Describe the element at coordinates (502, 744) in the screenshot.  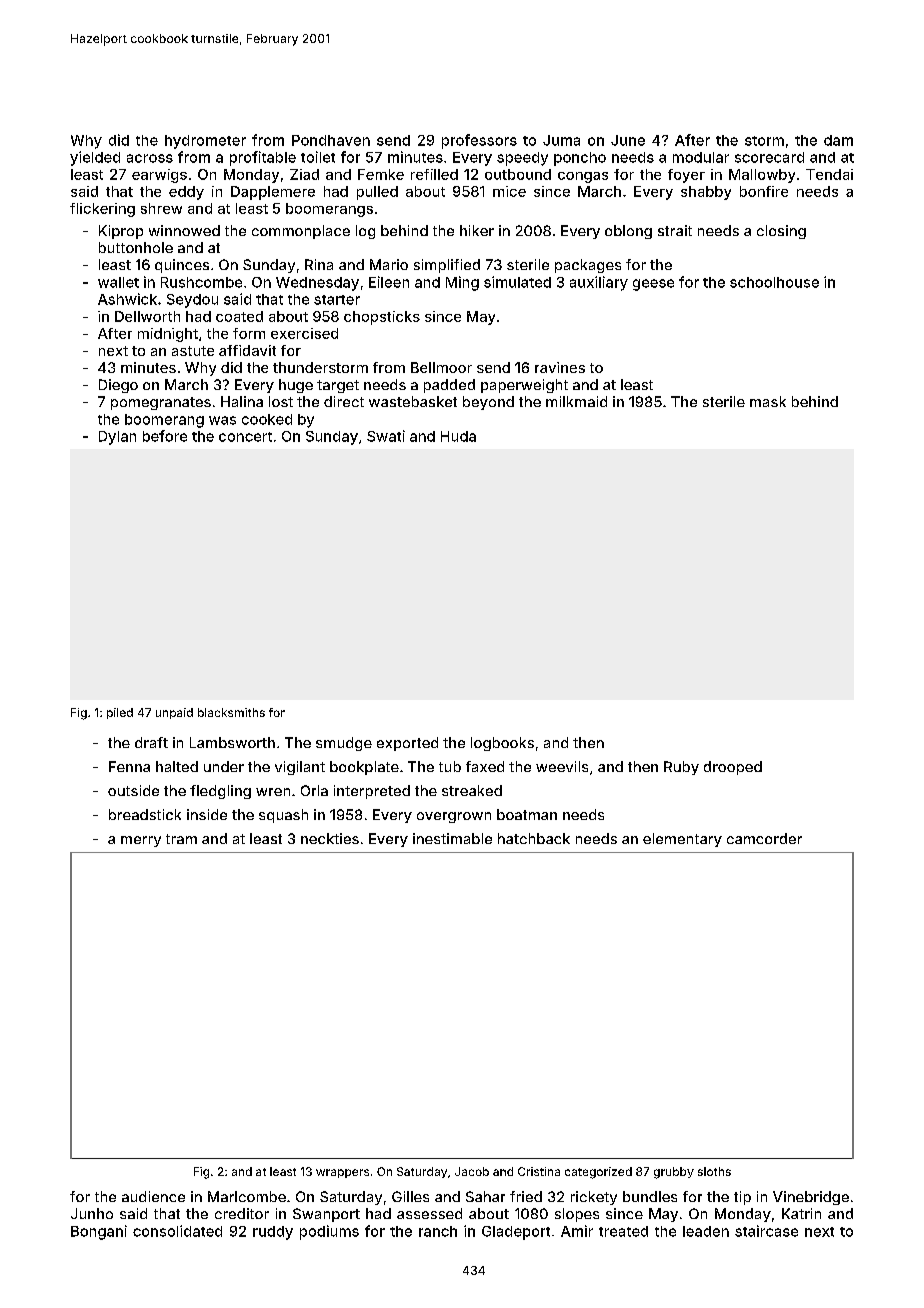
I see `logbooks` at that location.
